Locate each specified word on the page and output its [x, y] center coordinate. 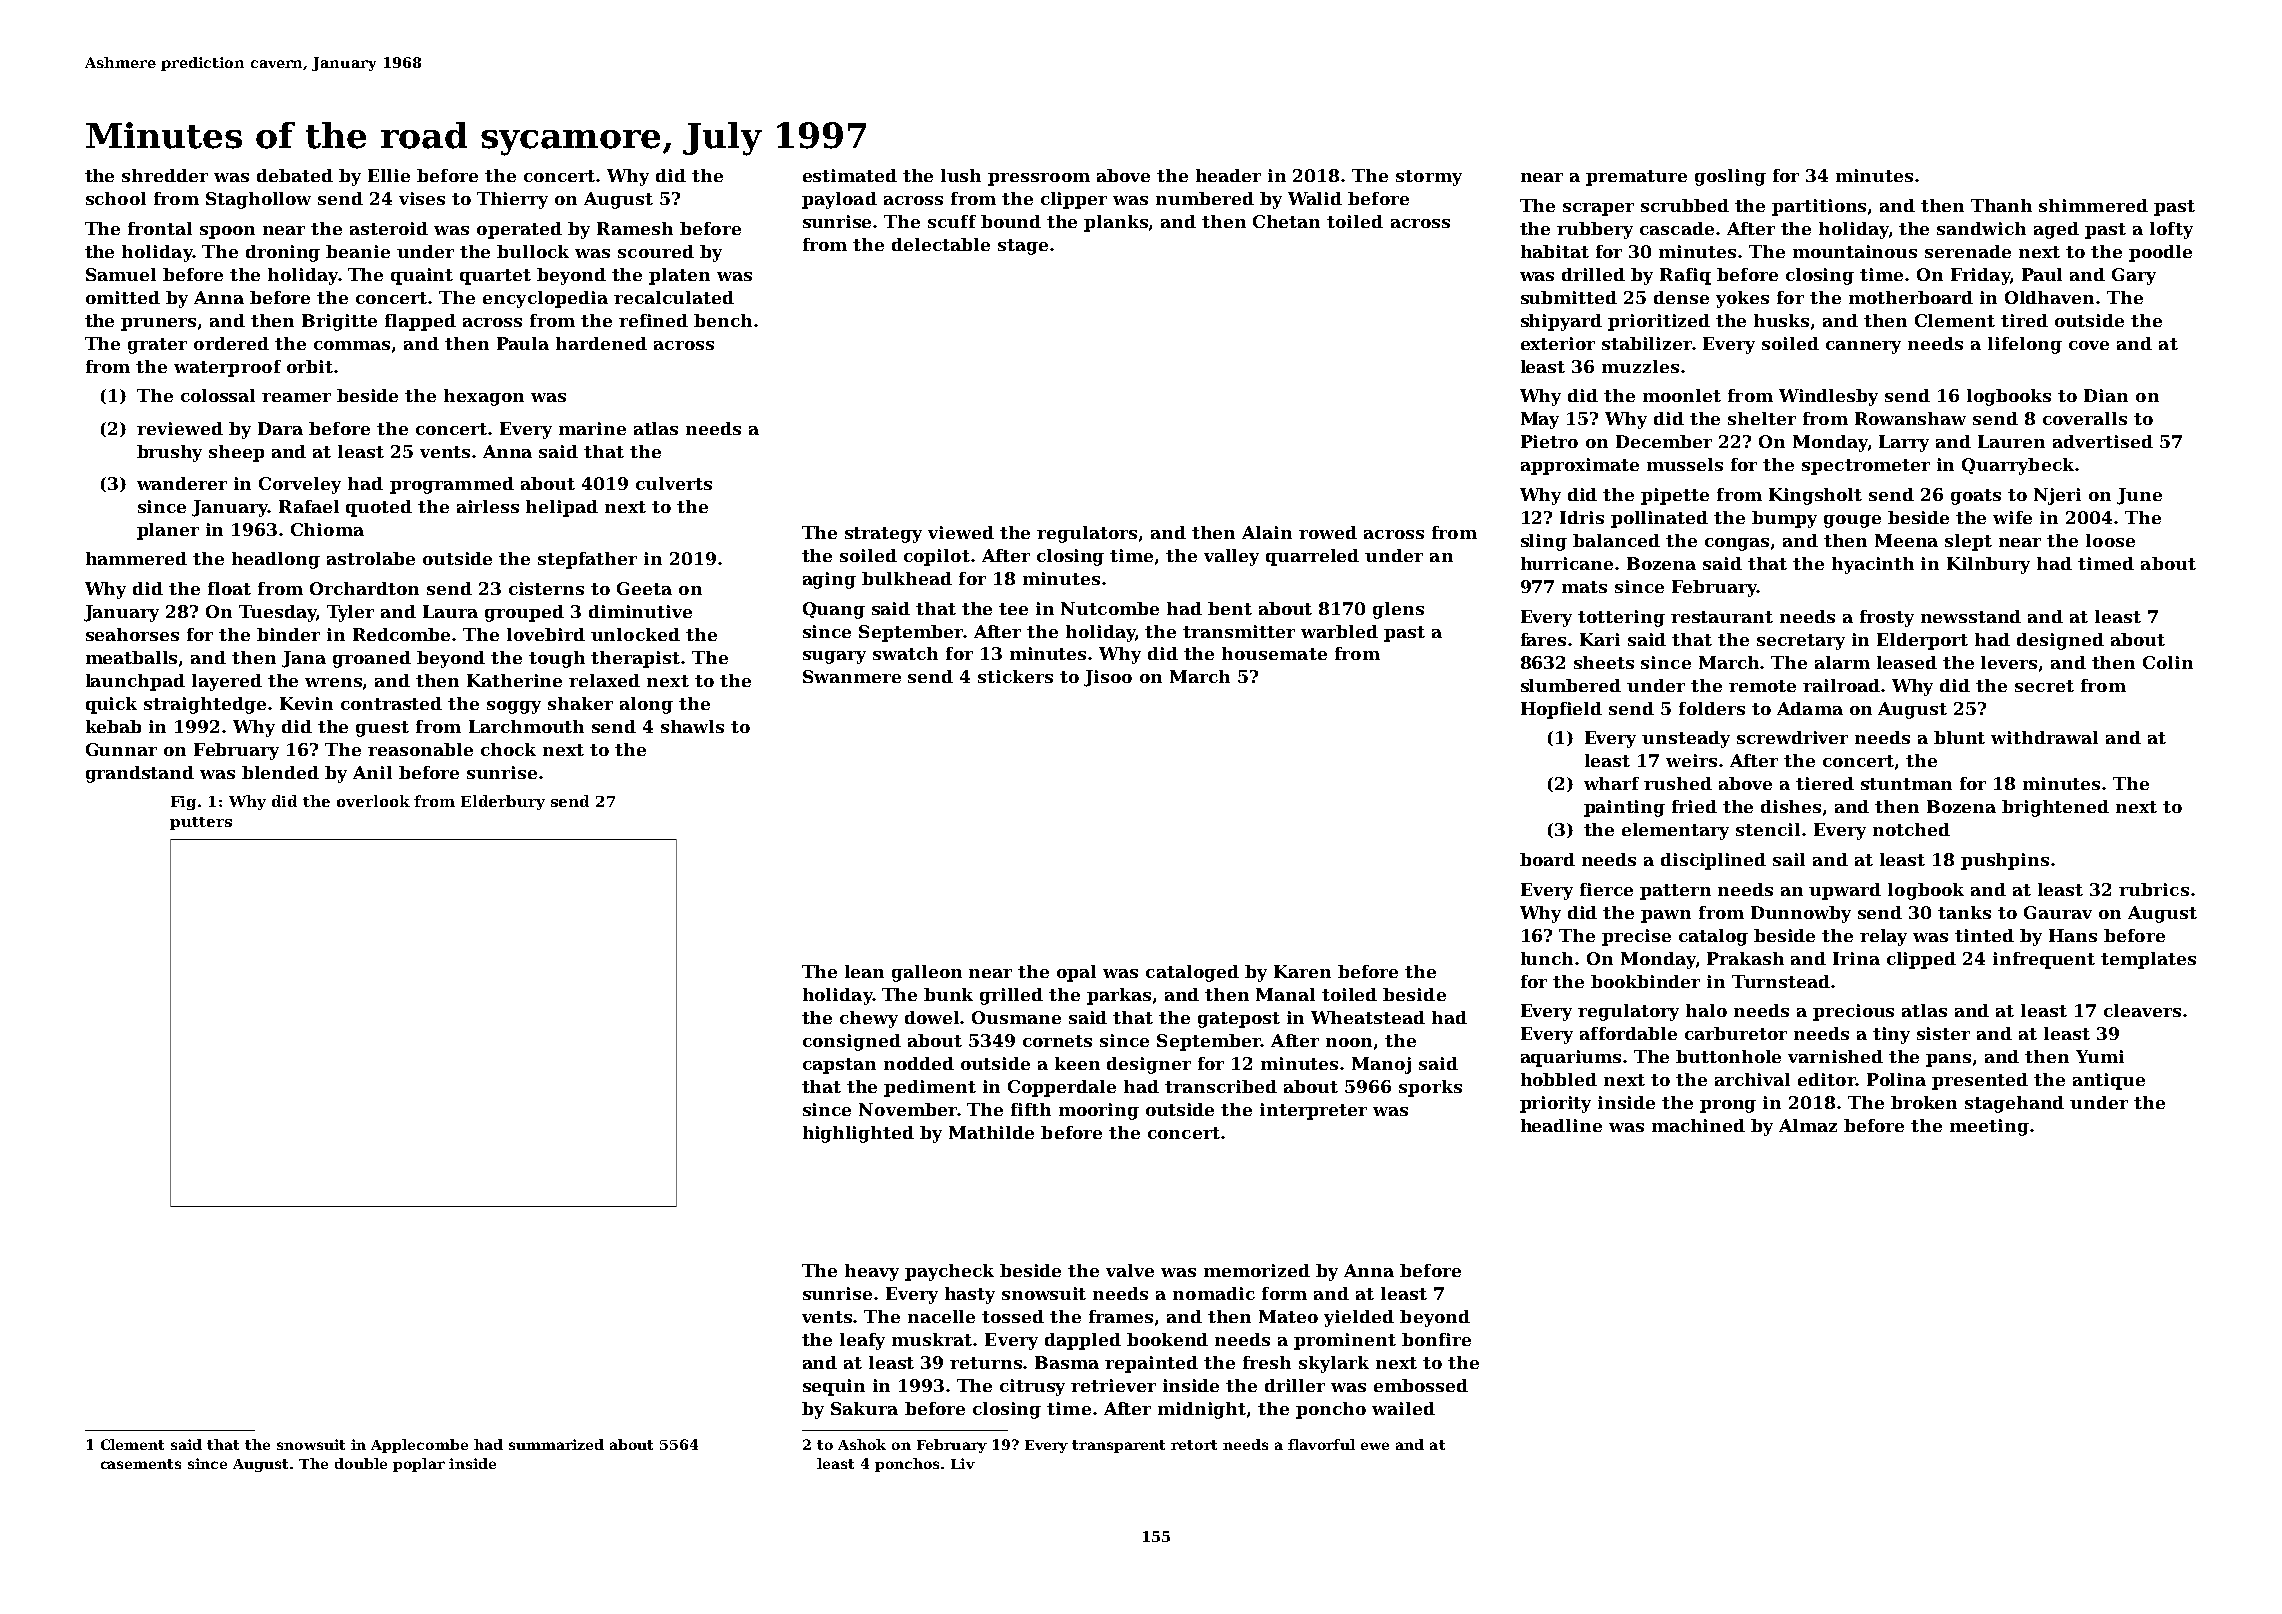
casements [141, 1464]
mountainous [1855, 251]
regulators [1087, 534]
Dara [280, 428]
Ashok [862, 1444]
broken [1924, 1102]
